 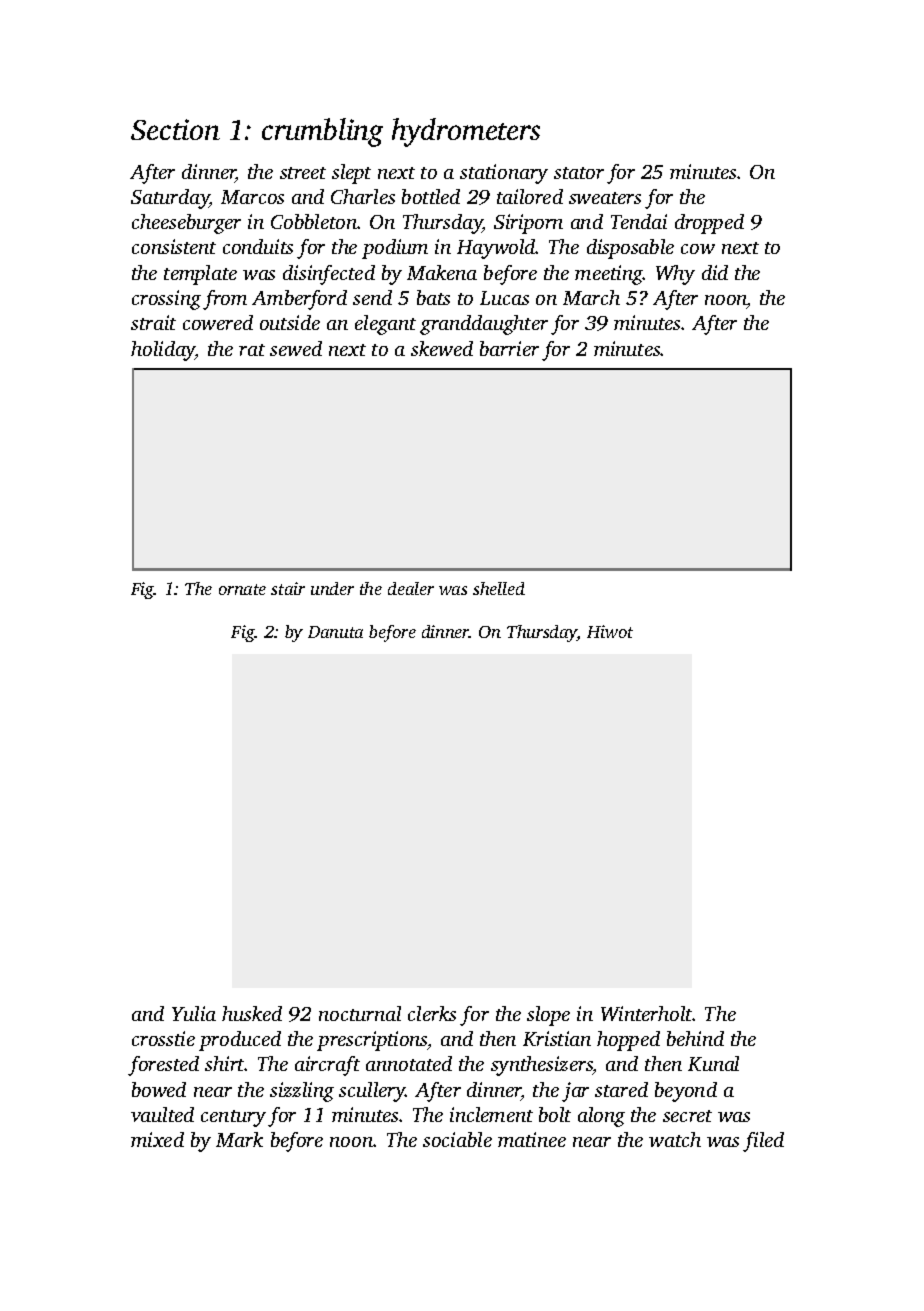 What do you see at coordinates (431, 196) in the screenshot?
I see `bottled` at bounding box center [431, 196].
